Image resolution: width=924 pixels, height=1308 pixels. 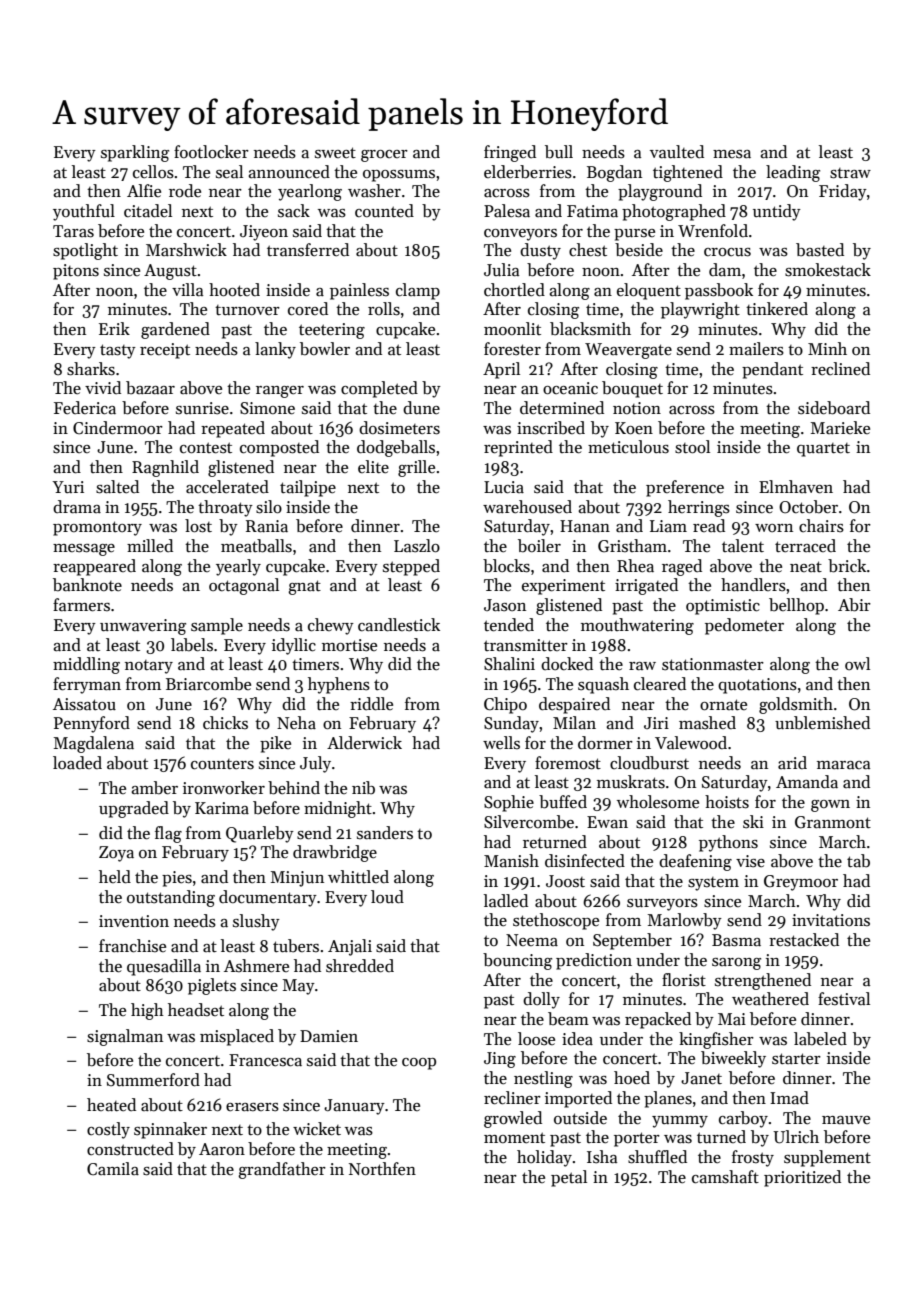 What do you see at coordinates (602, 1157) in the screenshot?
I see `Isha` at bounding box center [602, 1157].
